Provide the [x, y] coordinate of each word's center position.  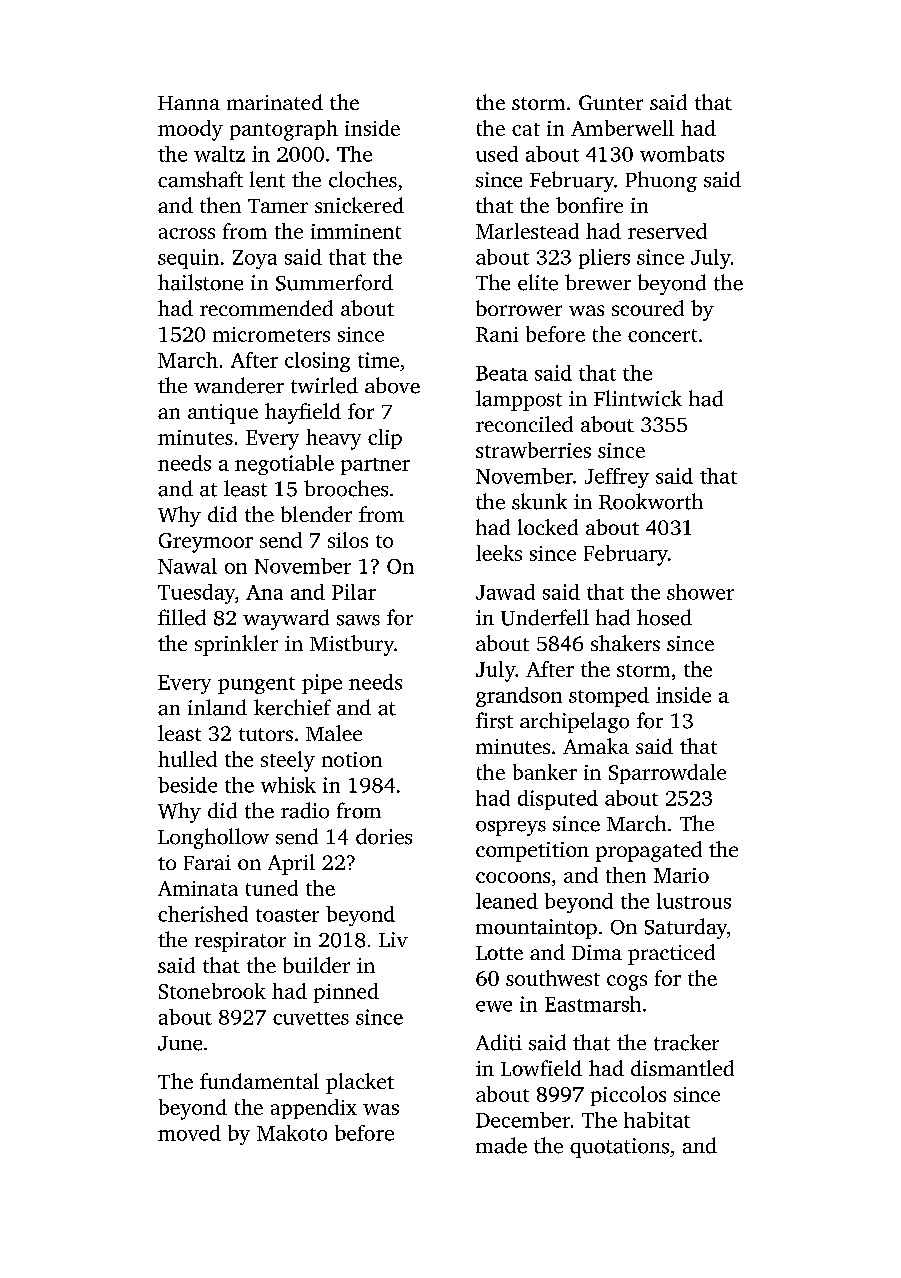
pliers [604, 259]
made [501, 1145]
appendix [314, 1109]
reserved [667, 231]
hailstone [200, 282]
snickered [359, 205]
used [497, 154]
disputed [558, 800]
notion [352, 759]
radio [305, 810]
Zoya [255, 259]
